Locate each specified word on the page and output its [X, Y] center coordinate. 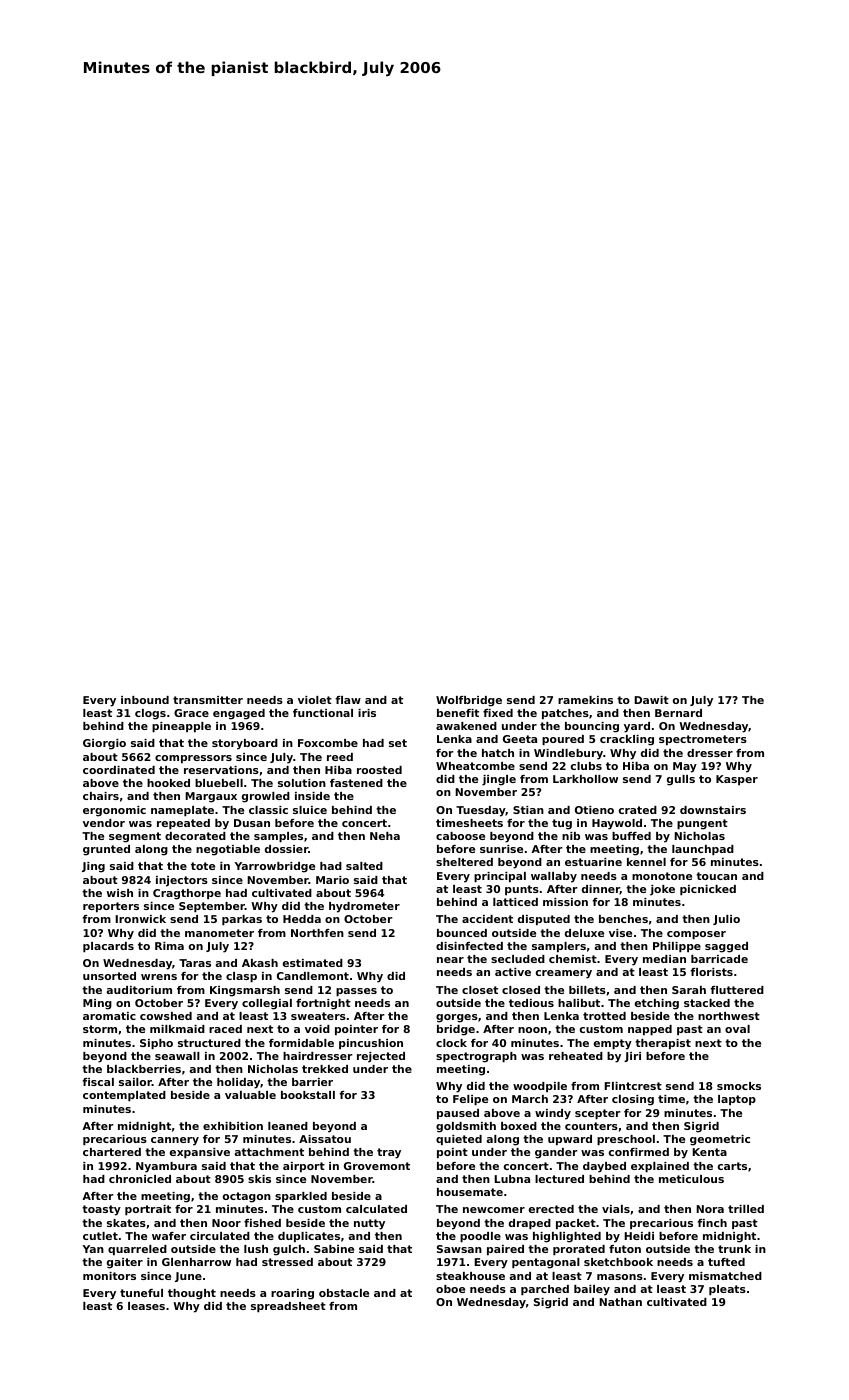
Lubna [512, 1179]
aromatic [109, 1016]
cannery [175, 1141]
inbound [145, 700]
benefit [458, 713]
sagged [726, 947]
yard [637, 727]
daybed [604, 1167]
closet [480, 990]
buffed [631, 836]
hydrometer [364, 907]
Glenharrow [196, 1262]
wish [120, 893]
